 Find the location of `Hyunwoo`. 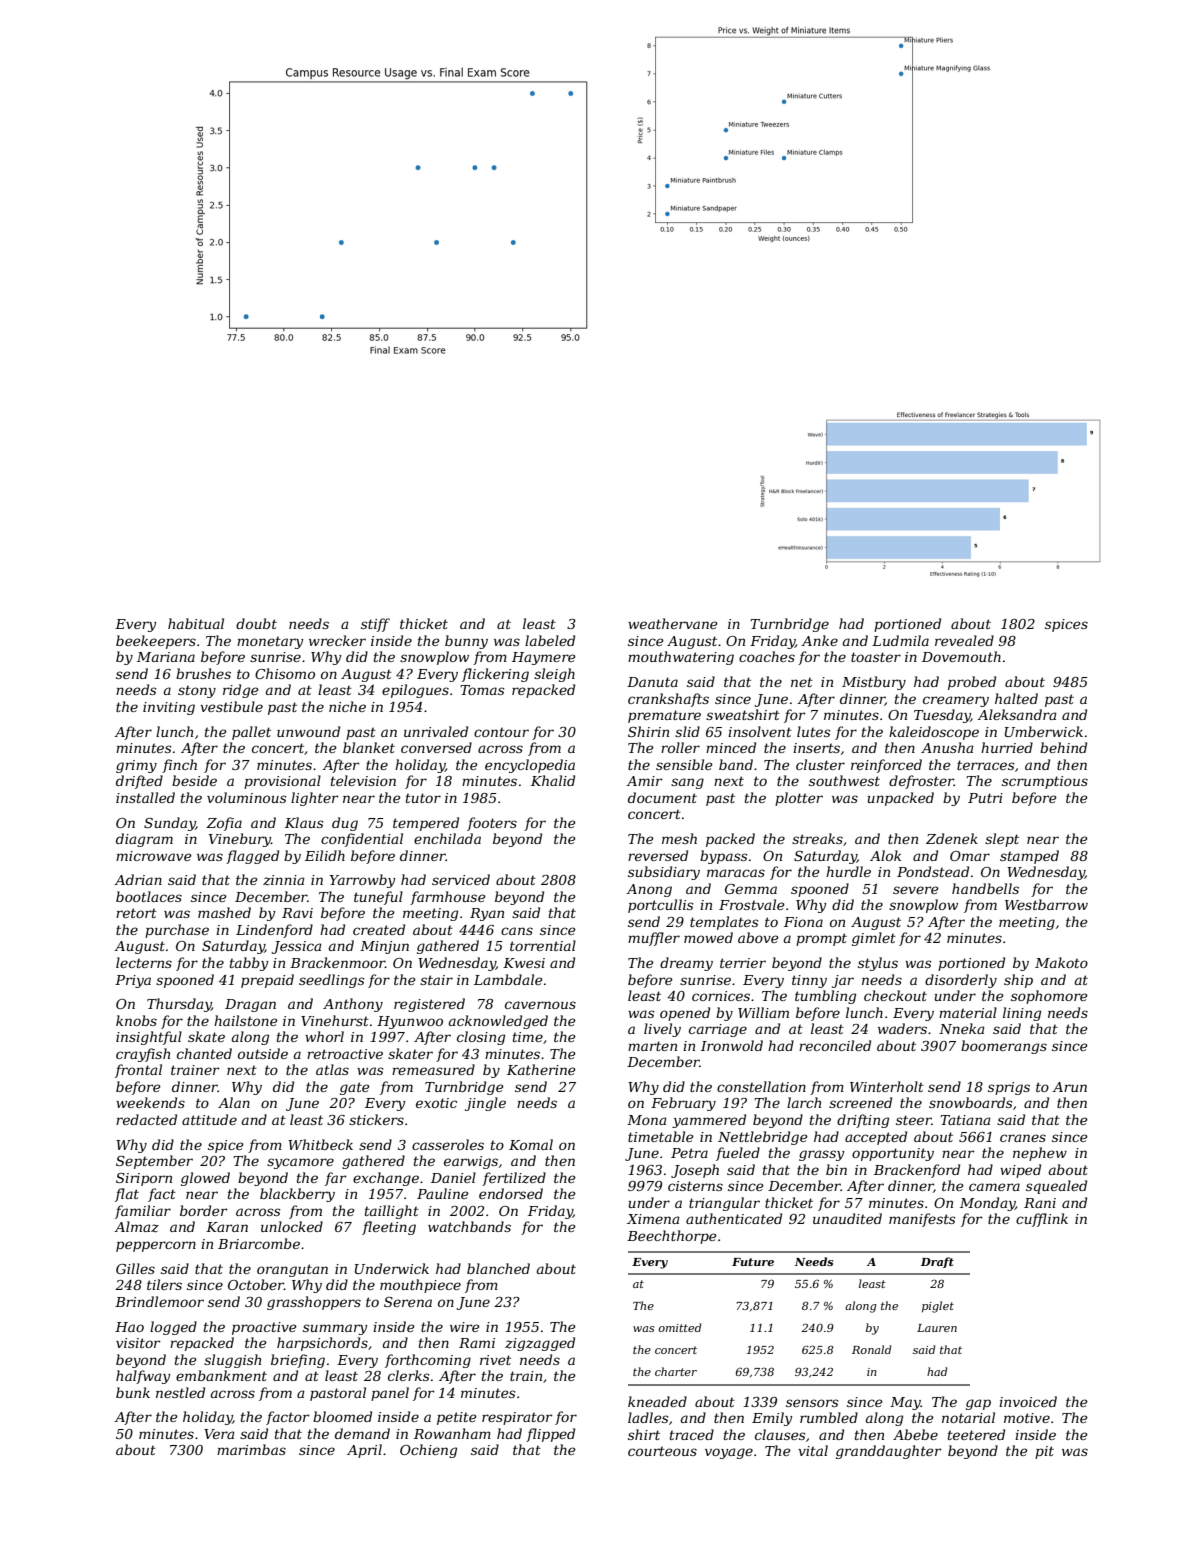

Hyunwoo is located at coordinates (410, 1022).
